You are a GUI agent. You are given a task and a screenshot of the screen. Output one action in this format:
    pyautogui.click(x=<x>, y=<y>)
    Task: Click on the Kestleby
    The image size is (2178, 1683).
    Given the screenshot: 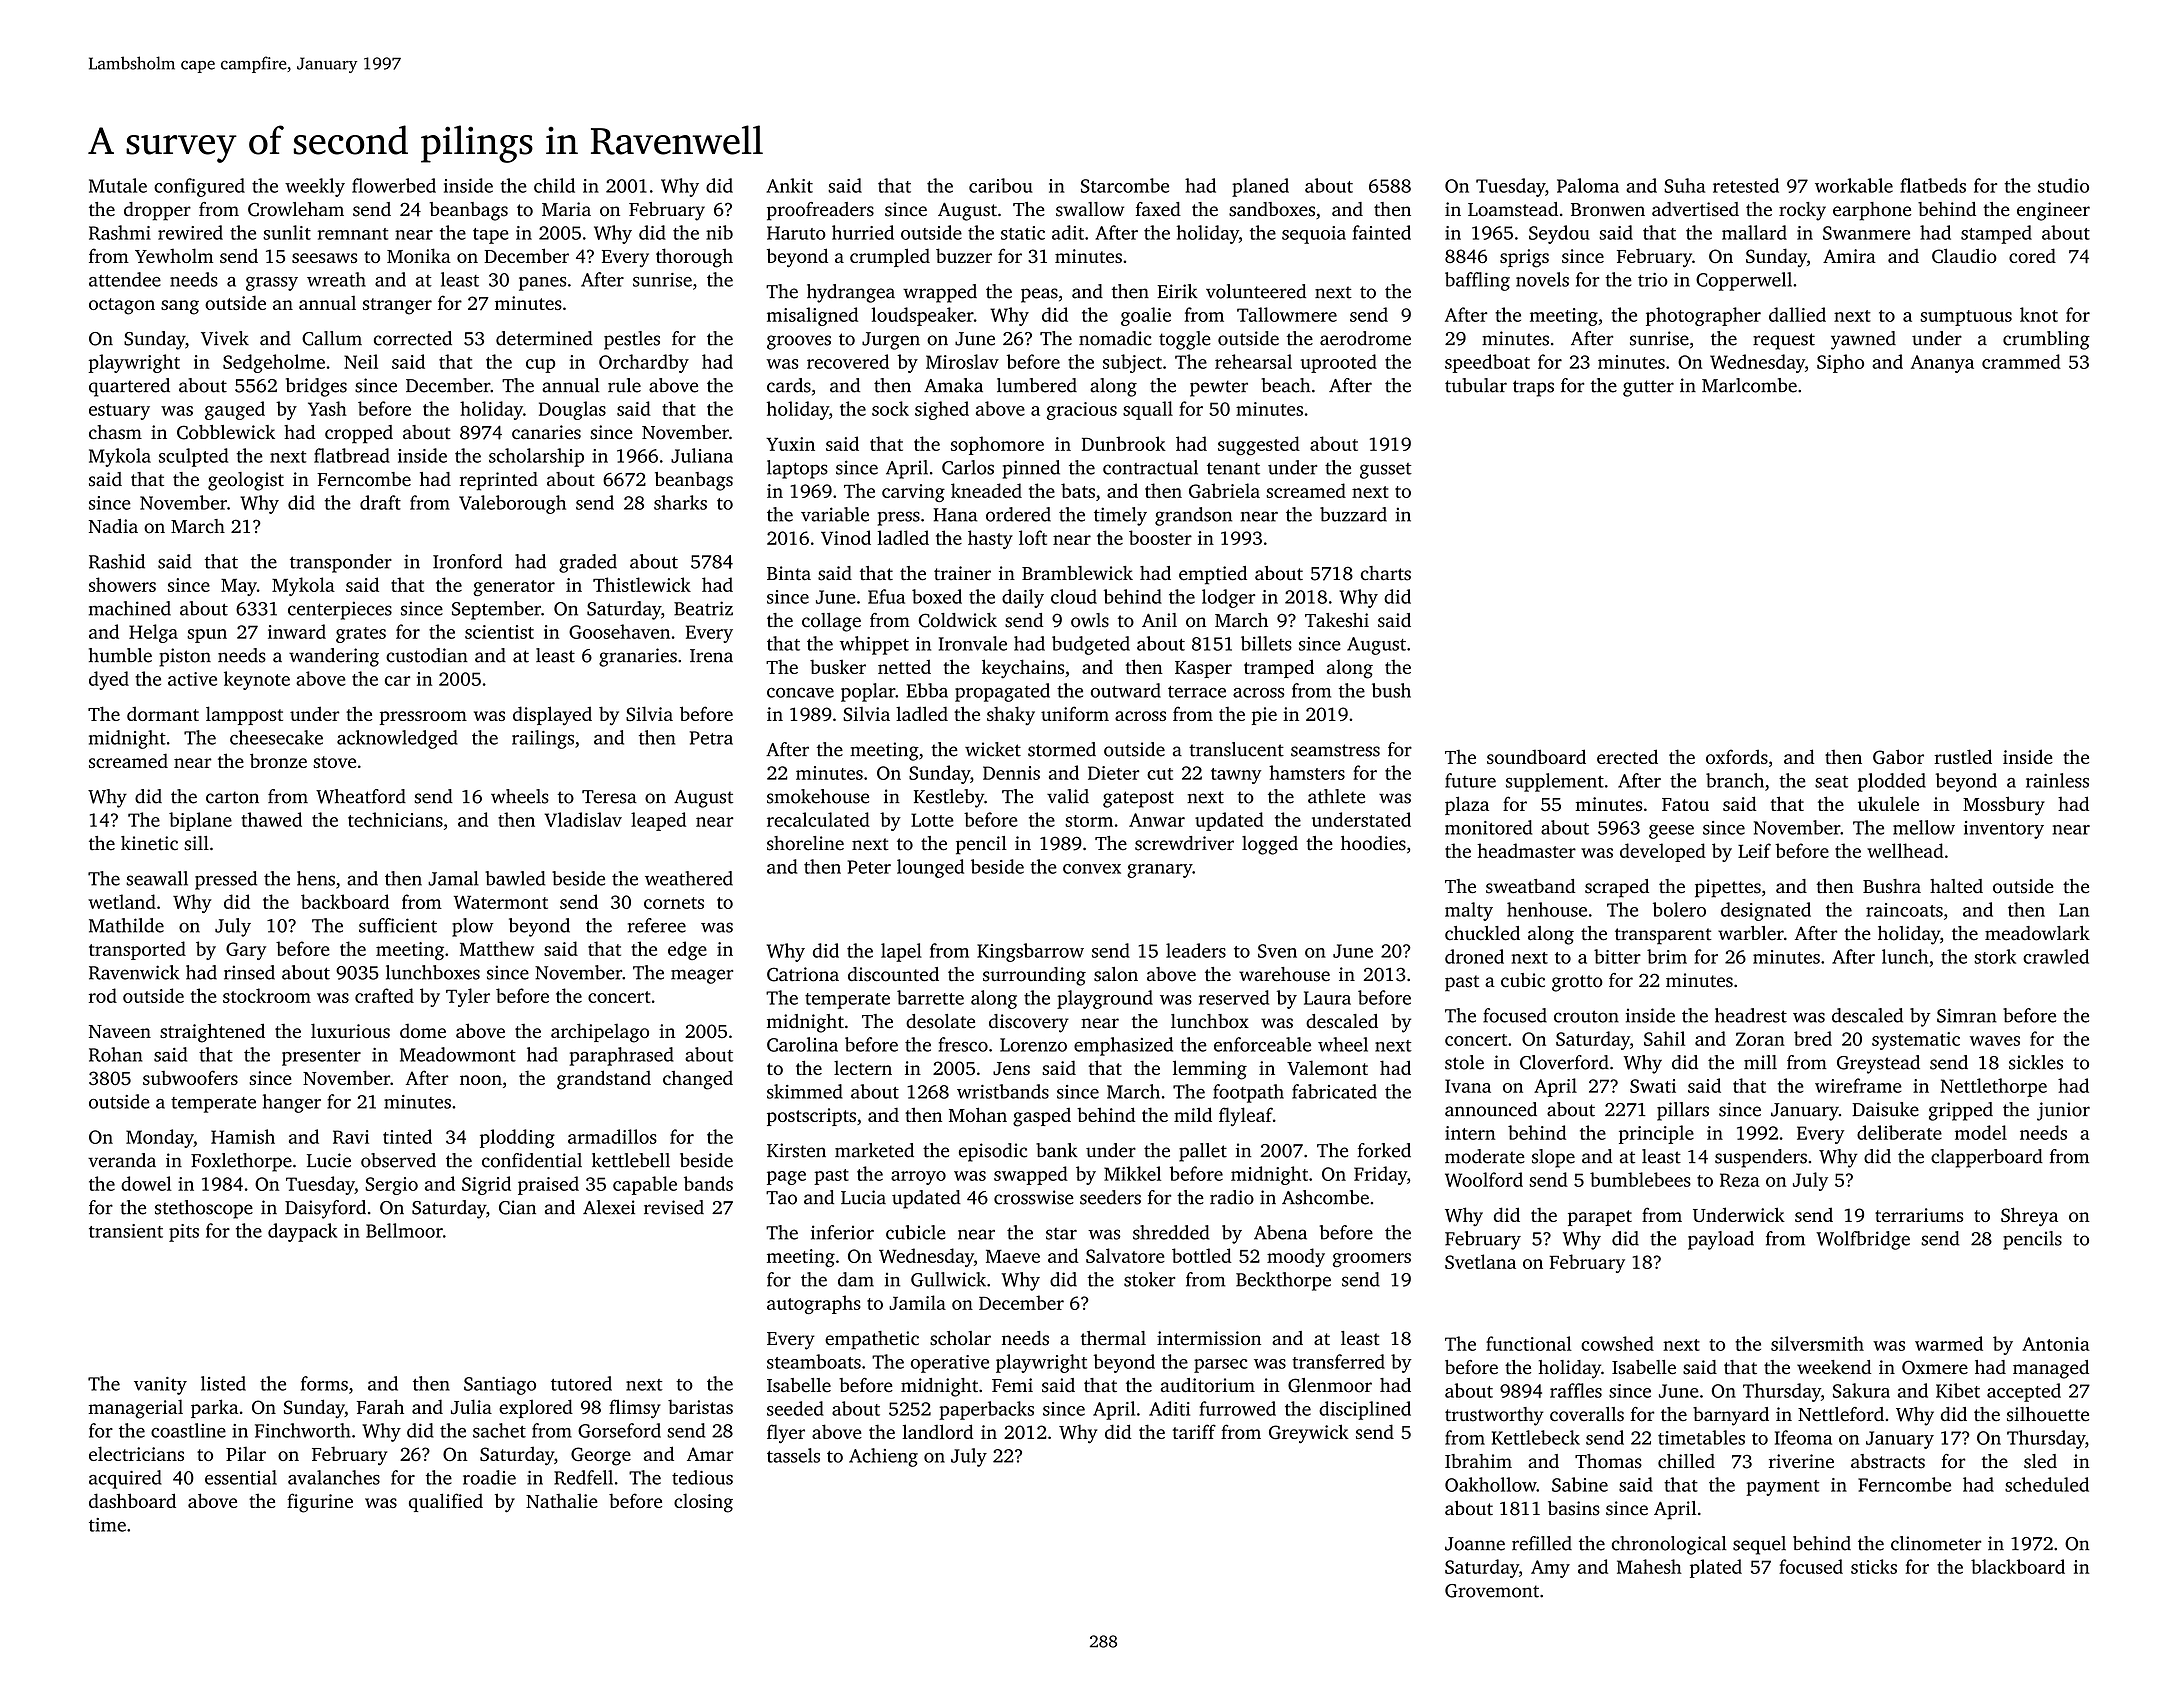 What is the action you would take?
    pyautogui.click(x=949, y=798)
